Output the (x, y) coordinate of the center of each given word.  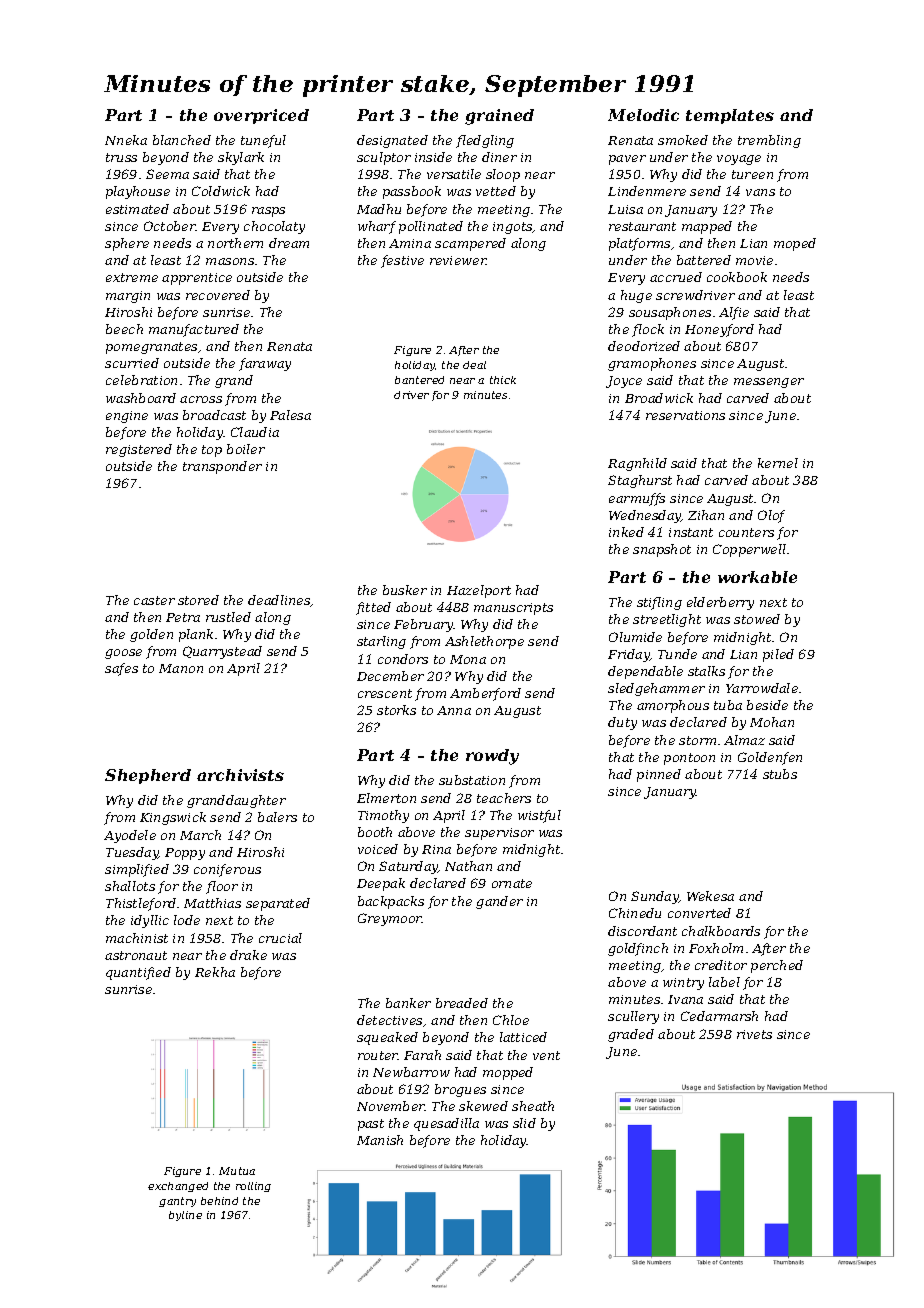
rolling (253, 1187)
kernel (778, 463)
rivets (754, 1034)
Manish (380, 1140)
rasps (268, 212)
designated (392, 141)
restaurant (642, 226)
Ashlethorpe (484, 642)
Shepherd (148, 776)
